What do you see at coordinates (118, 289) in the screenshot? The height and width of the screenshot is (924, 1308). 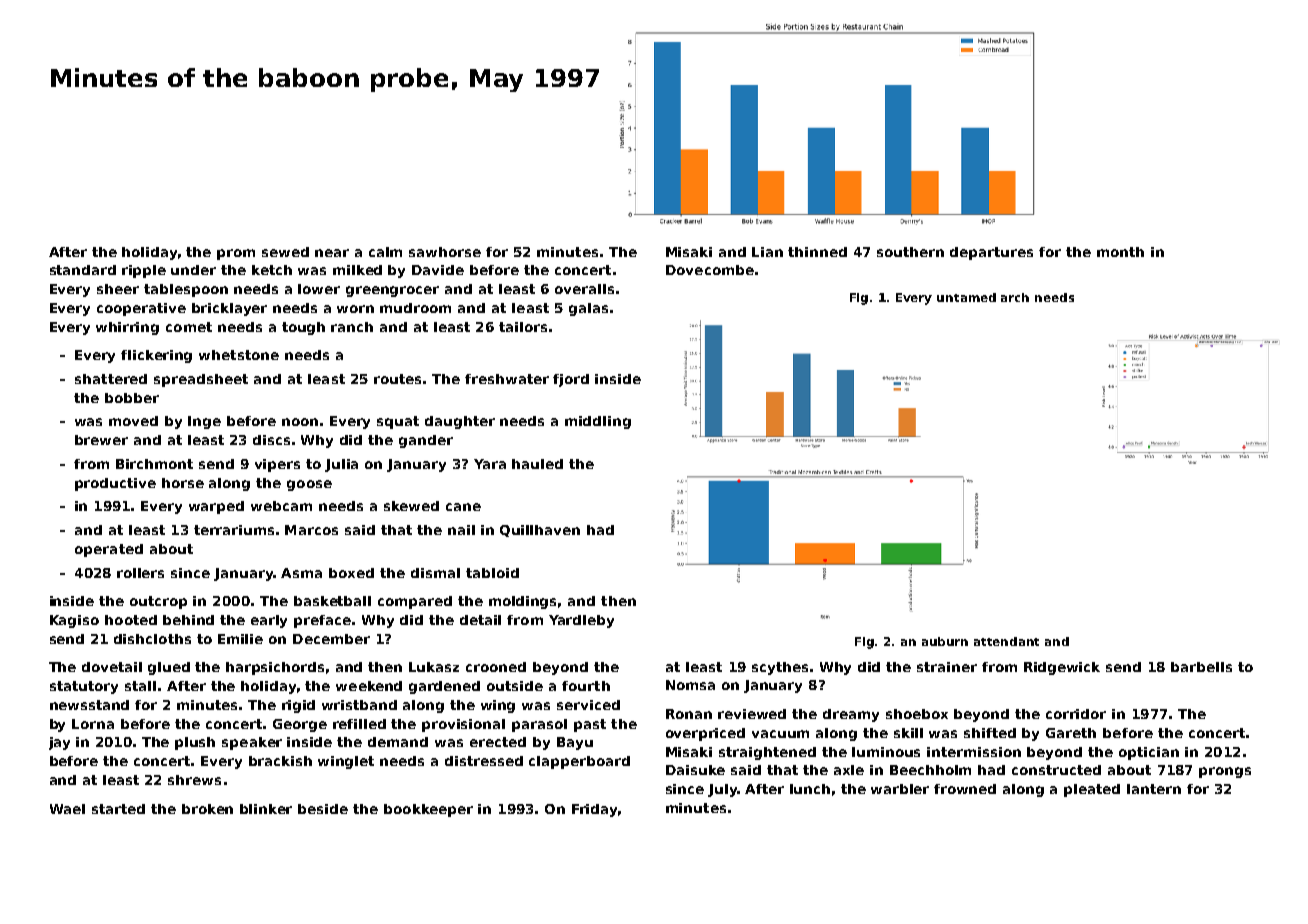 I see `sheer` at bounding box center [118, 289].
